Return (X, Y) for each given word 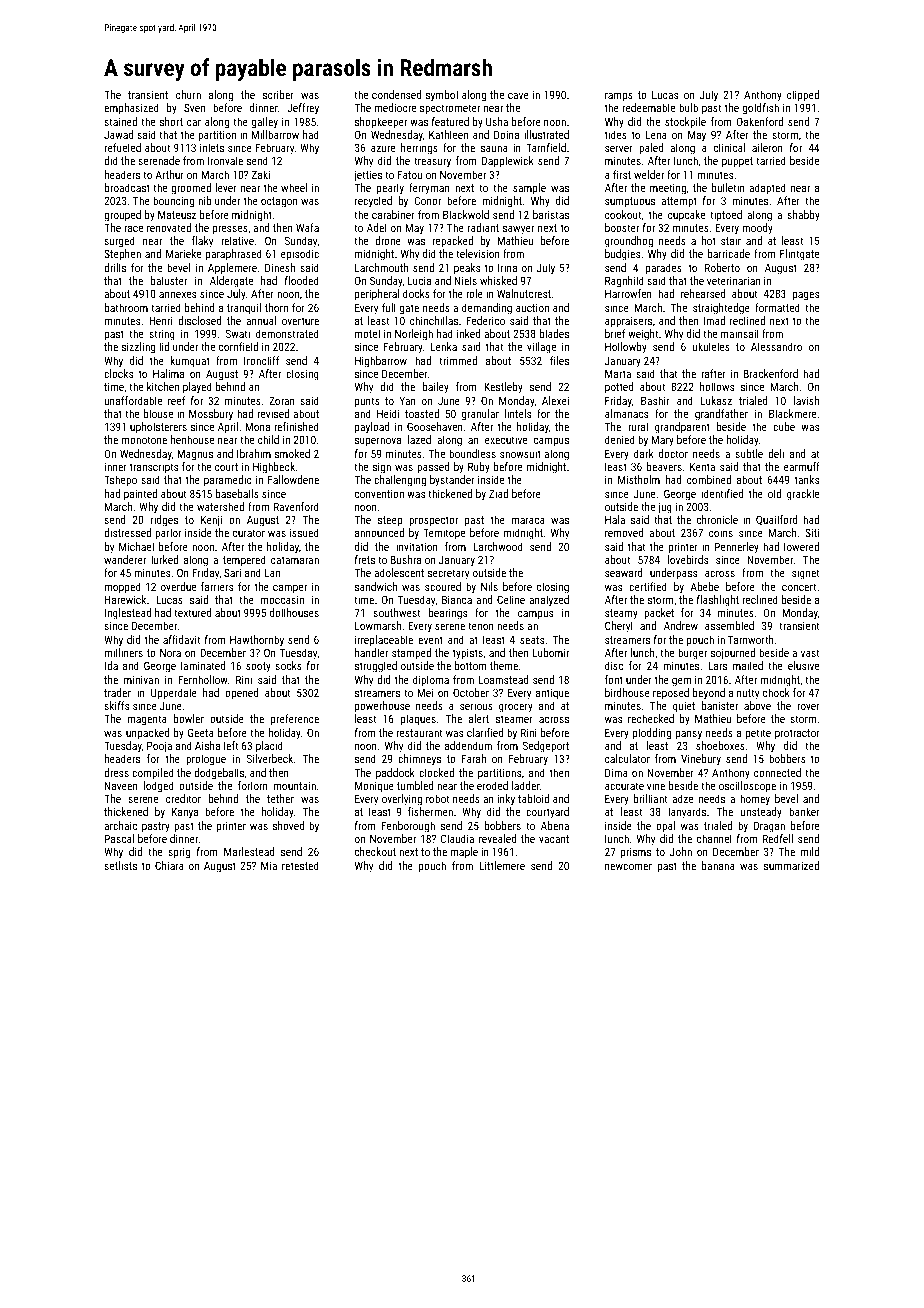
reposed (671, 694)
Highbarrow (381, 362)
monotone (144, 440)
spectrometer (450, 109)
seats (532, 640)
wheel (294, 187)
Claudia (457, 838)
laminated (203, 665)
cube (784, 426)
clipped (803, 96)
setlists (120, 865)
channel (714, 838)
